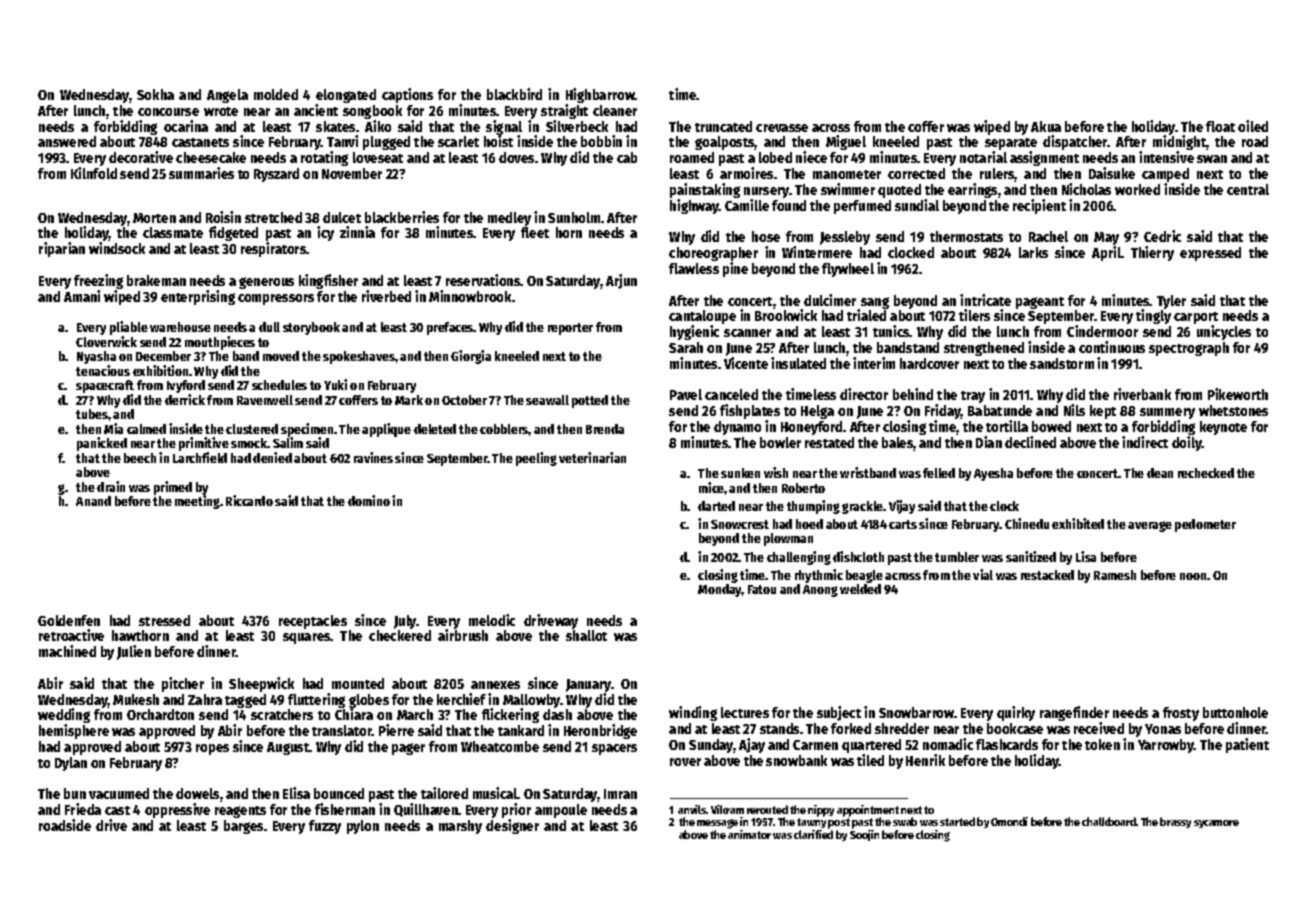 This page has height=924, width=1308. Describe the element at coordinates (363, 827) in the page. I see `pylon` at that location.
